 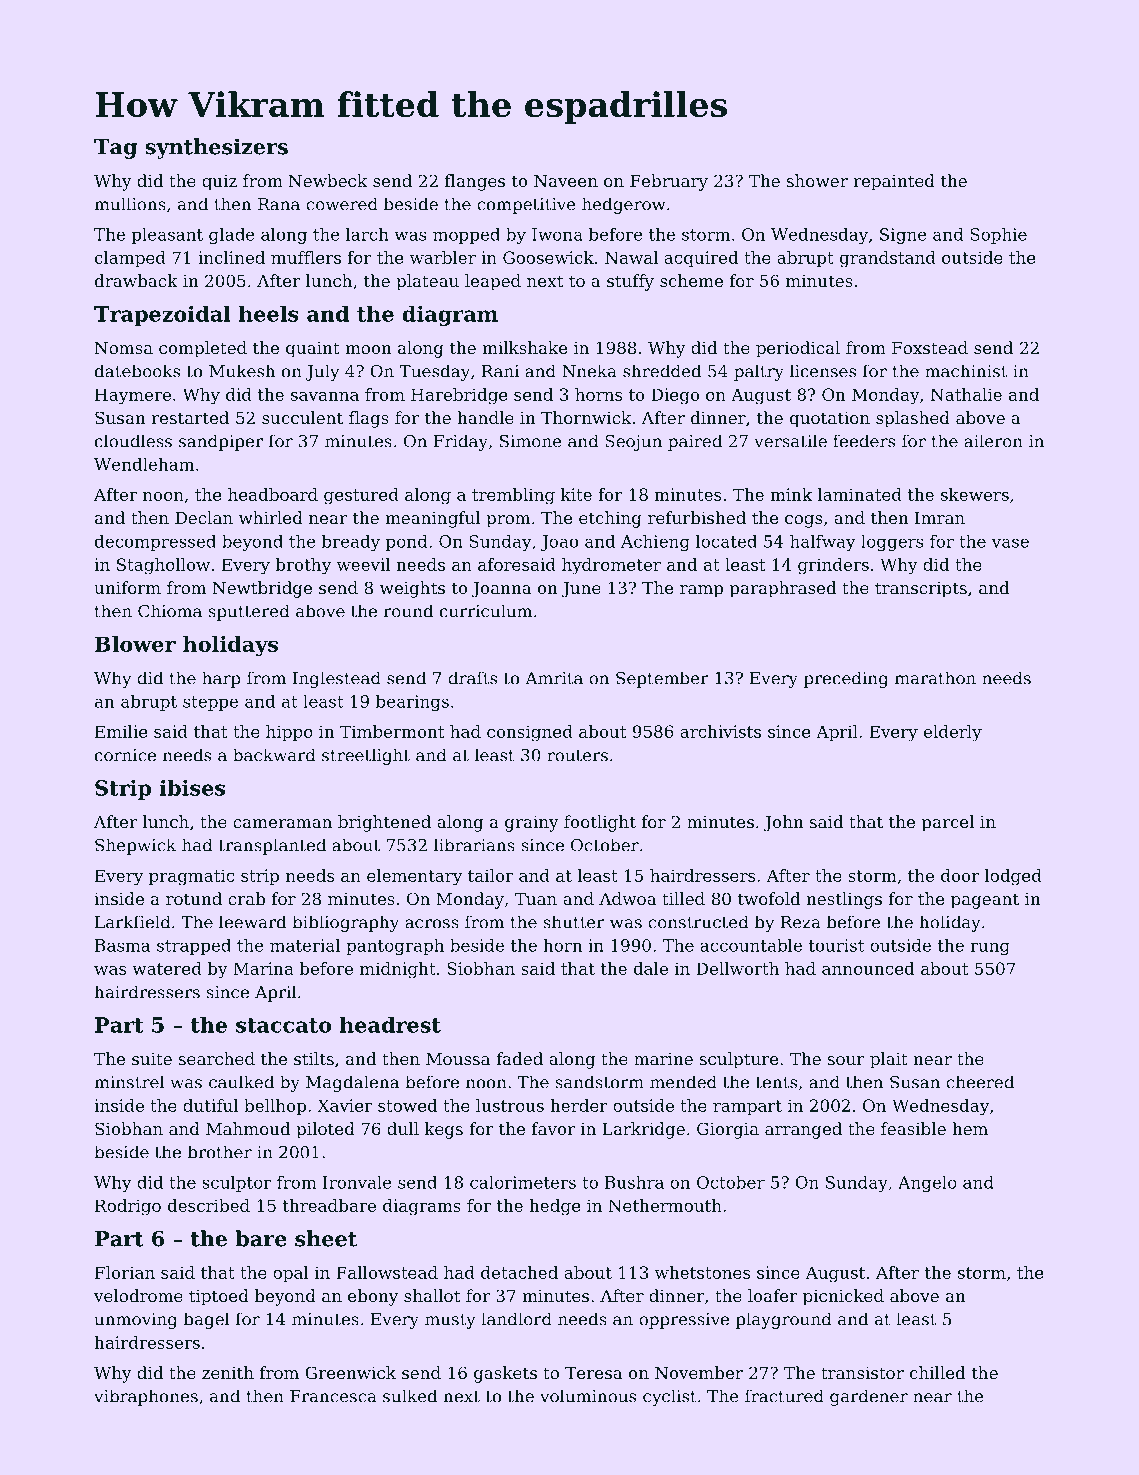 What do you see at coordinates (146, 1397) in the screenshot?
I see `vibraphones` at bounding box center [146, 1397].
